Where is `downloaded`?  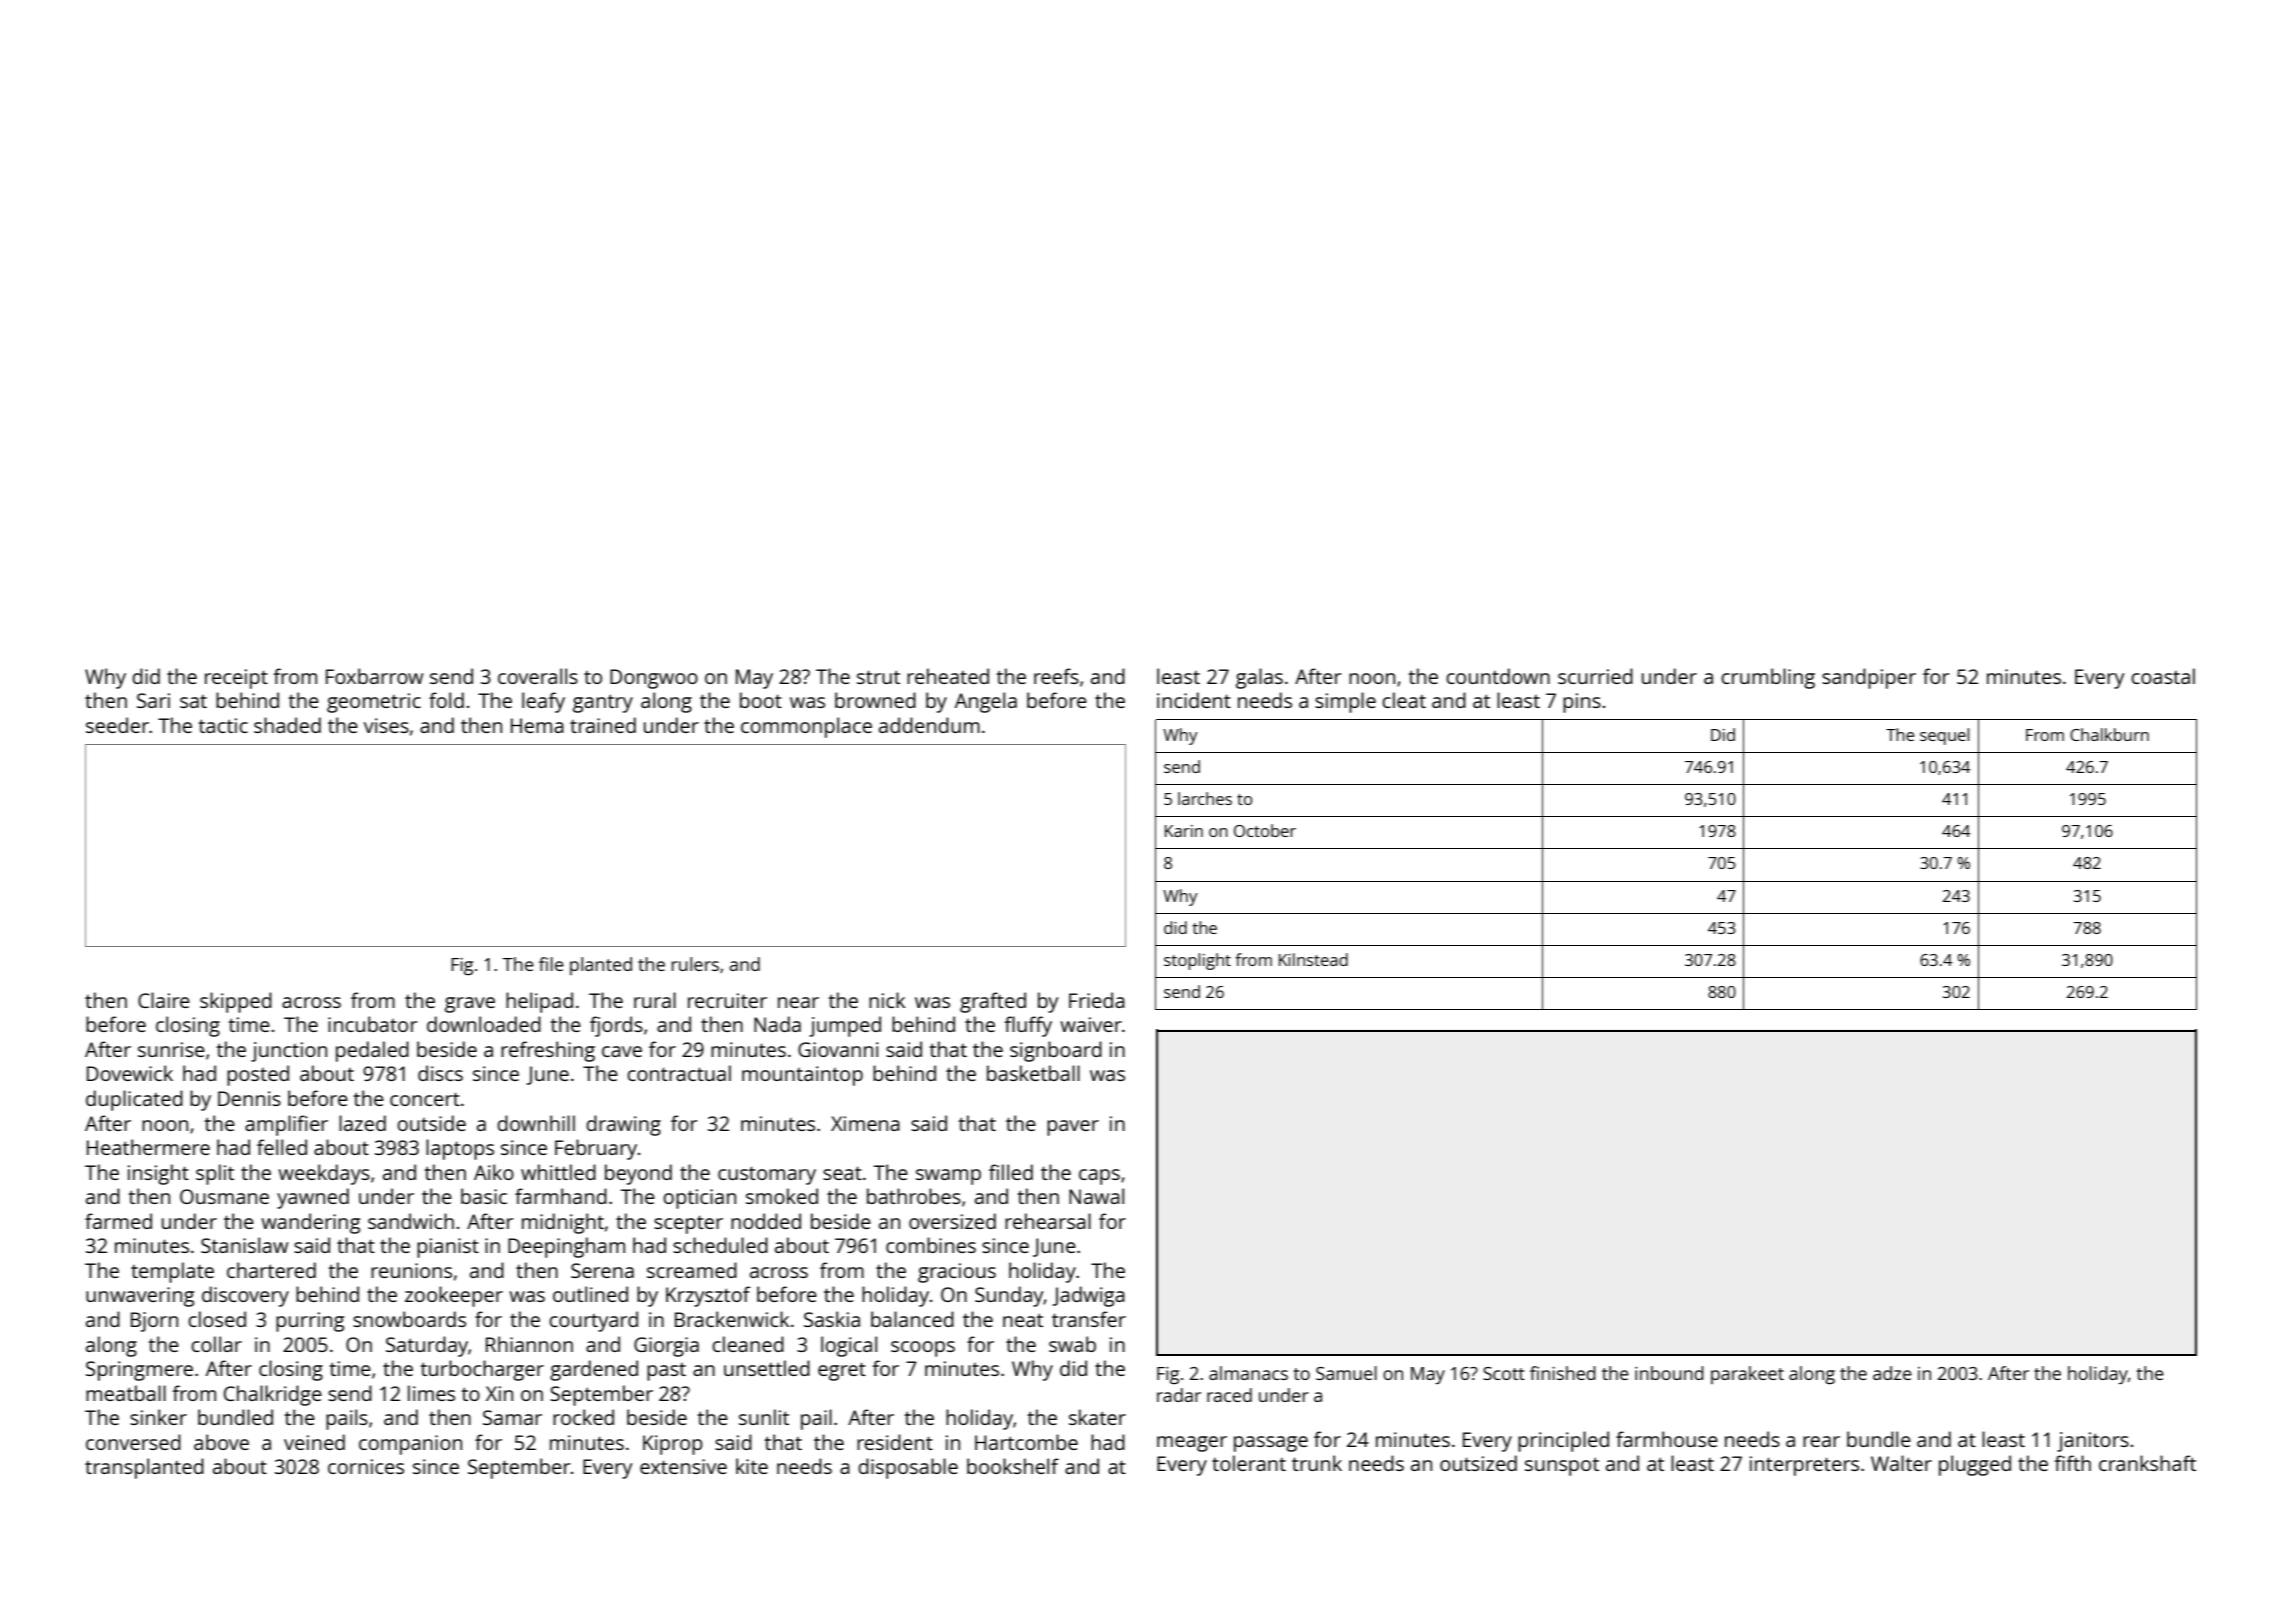
downloaded is located at coordinates (484, 1024).
